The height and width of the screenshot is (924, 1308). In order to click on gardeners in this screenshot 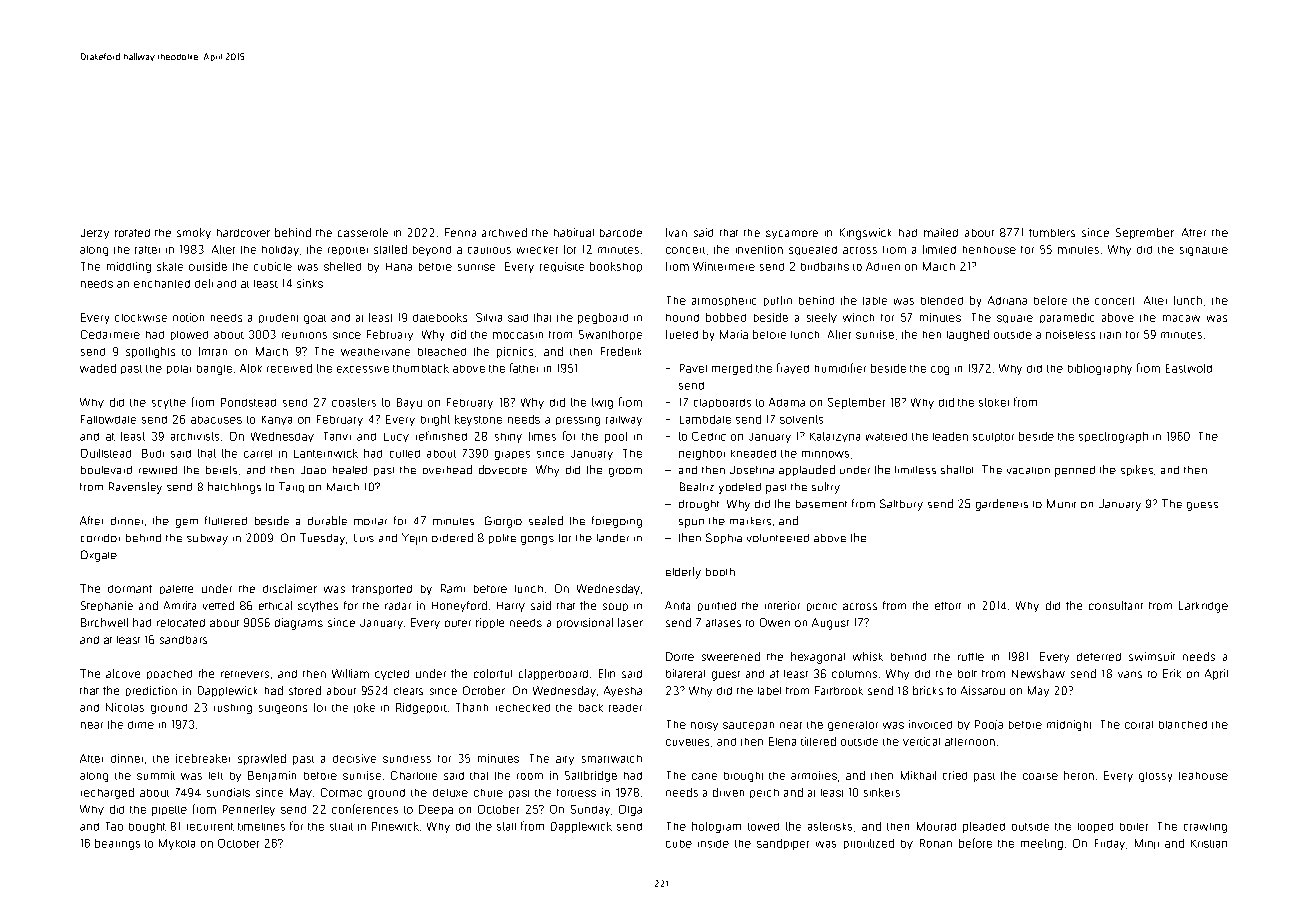, I will do `click(1002, 505)`.
